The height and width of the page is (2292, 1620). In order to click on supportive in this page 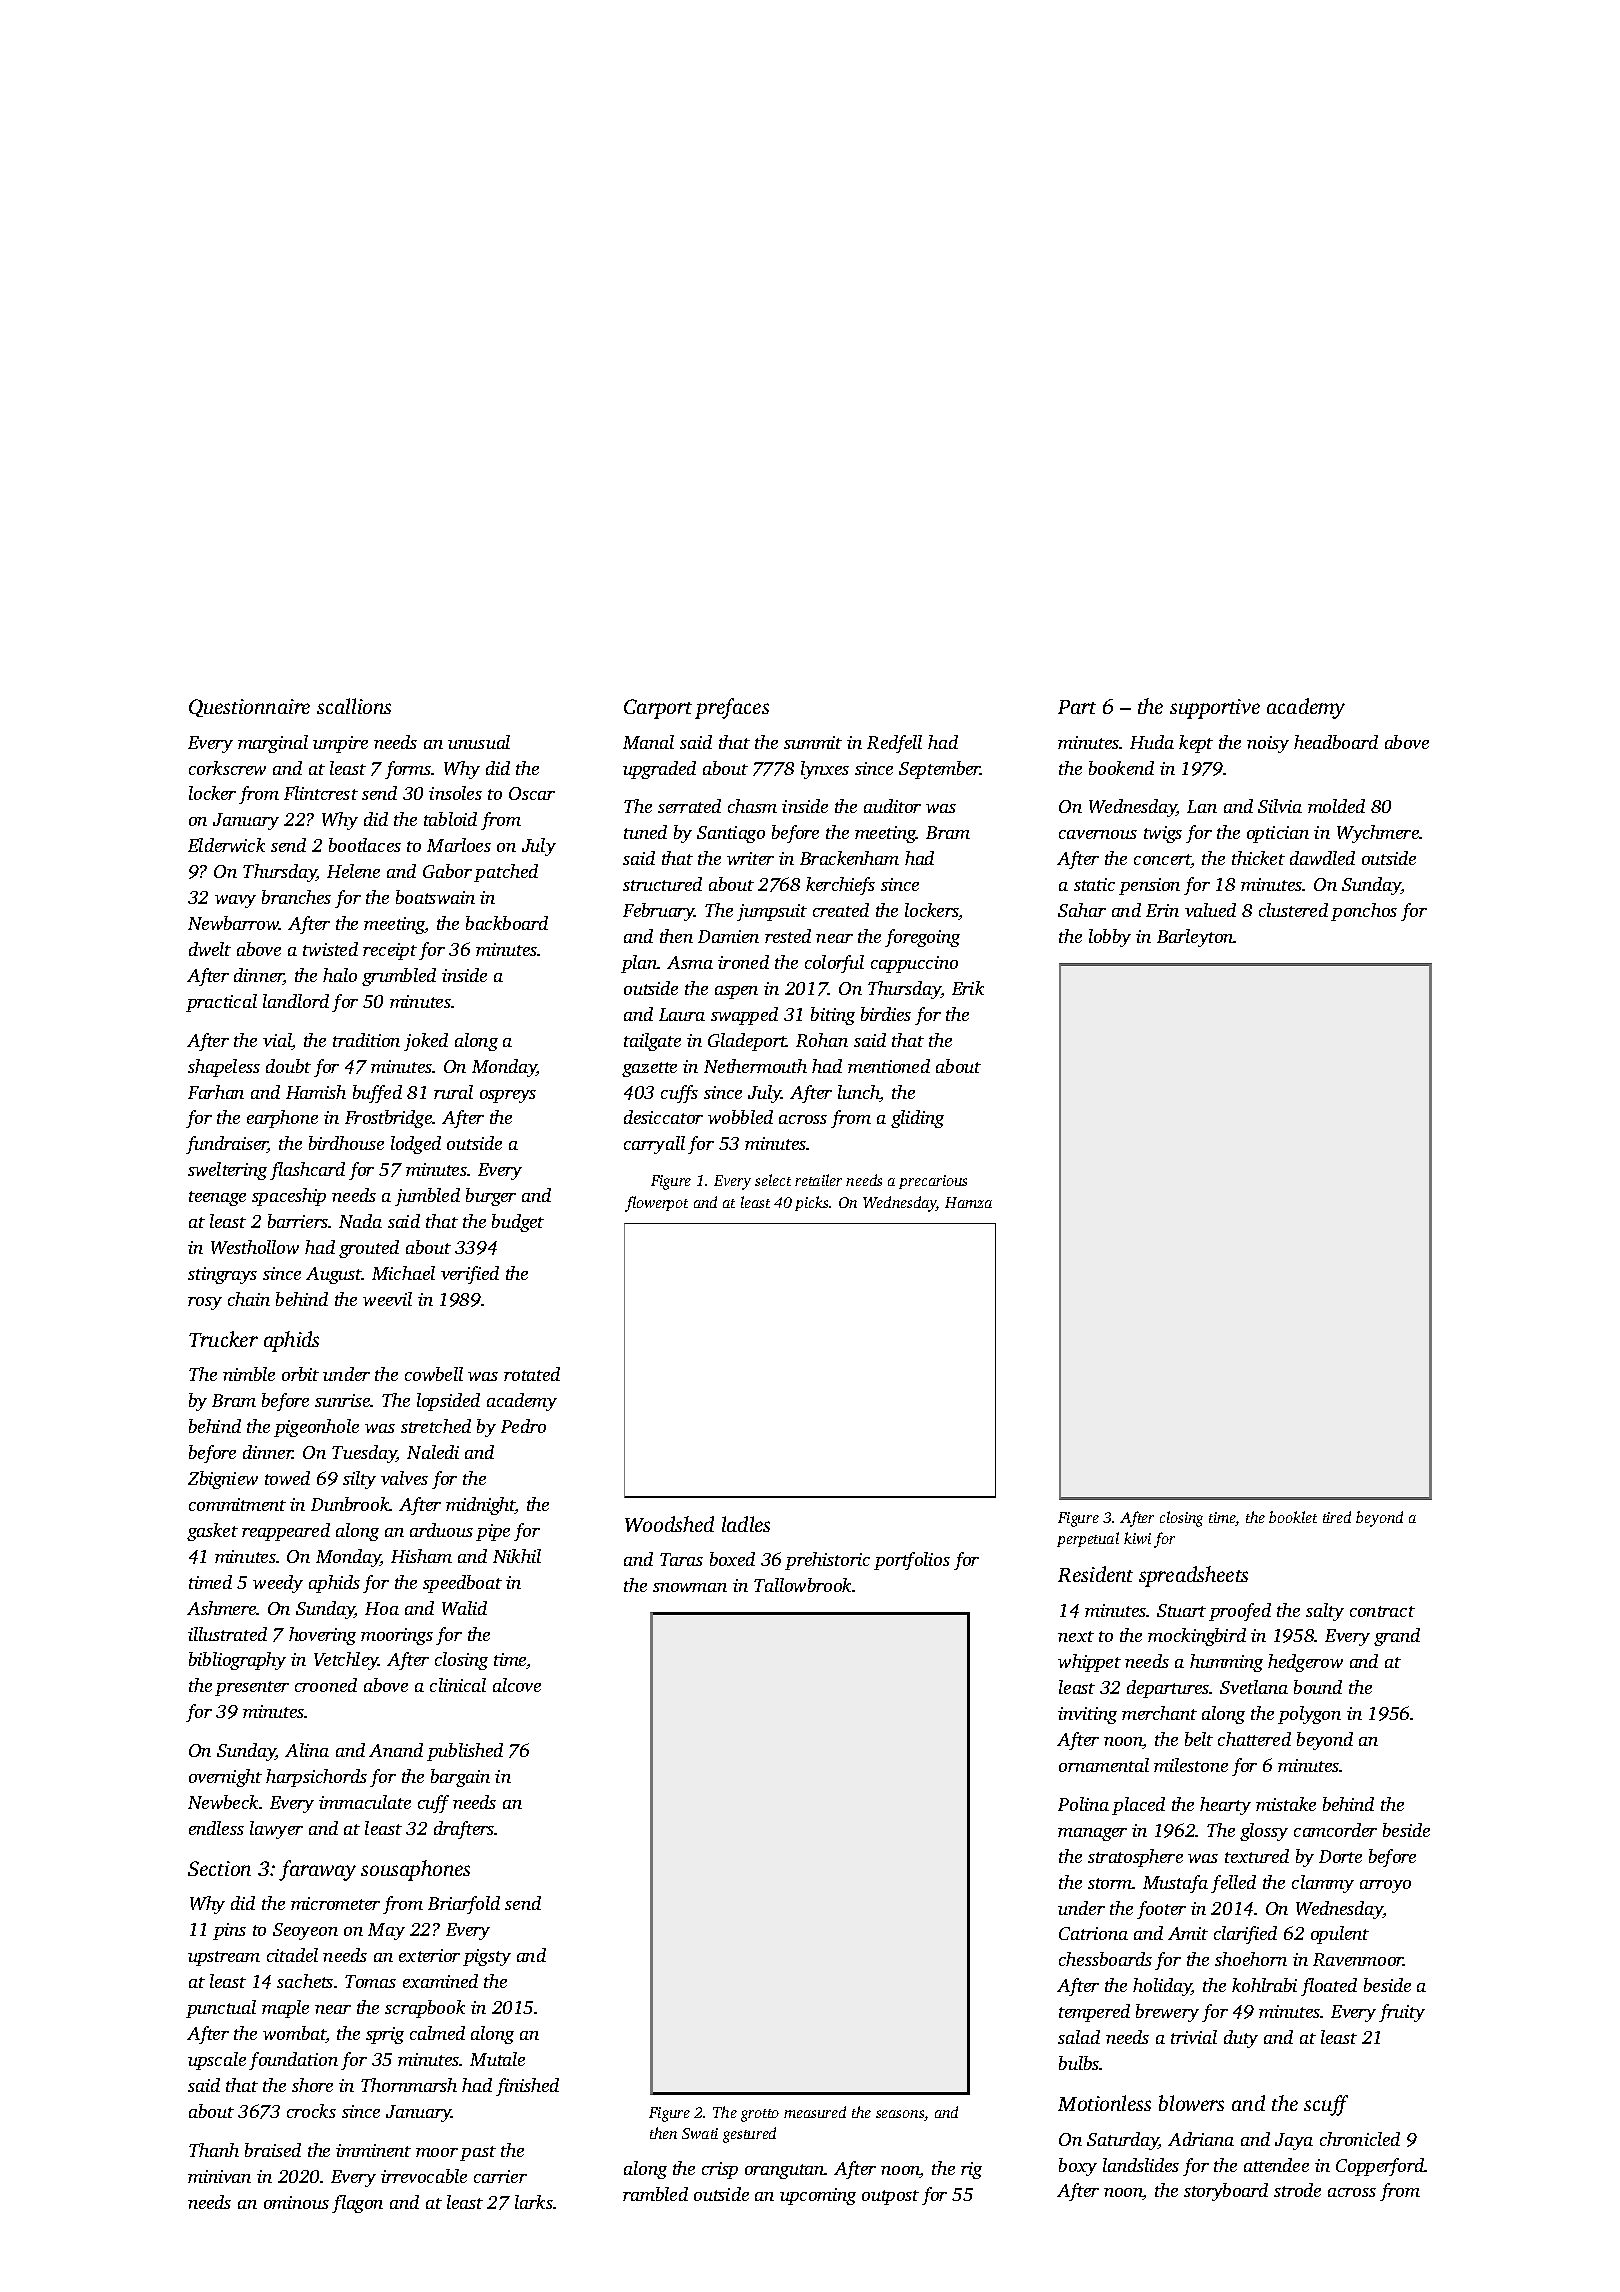, I will do `click(1215, 709)`.
